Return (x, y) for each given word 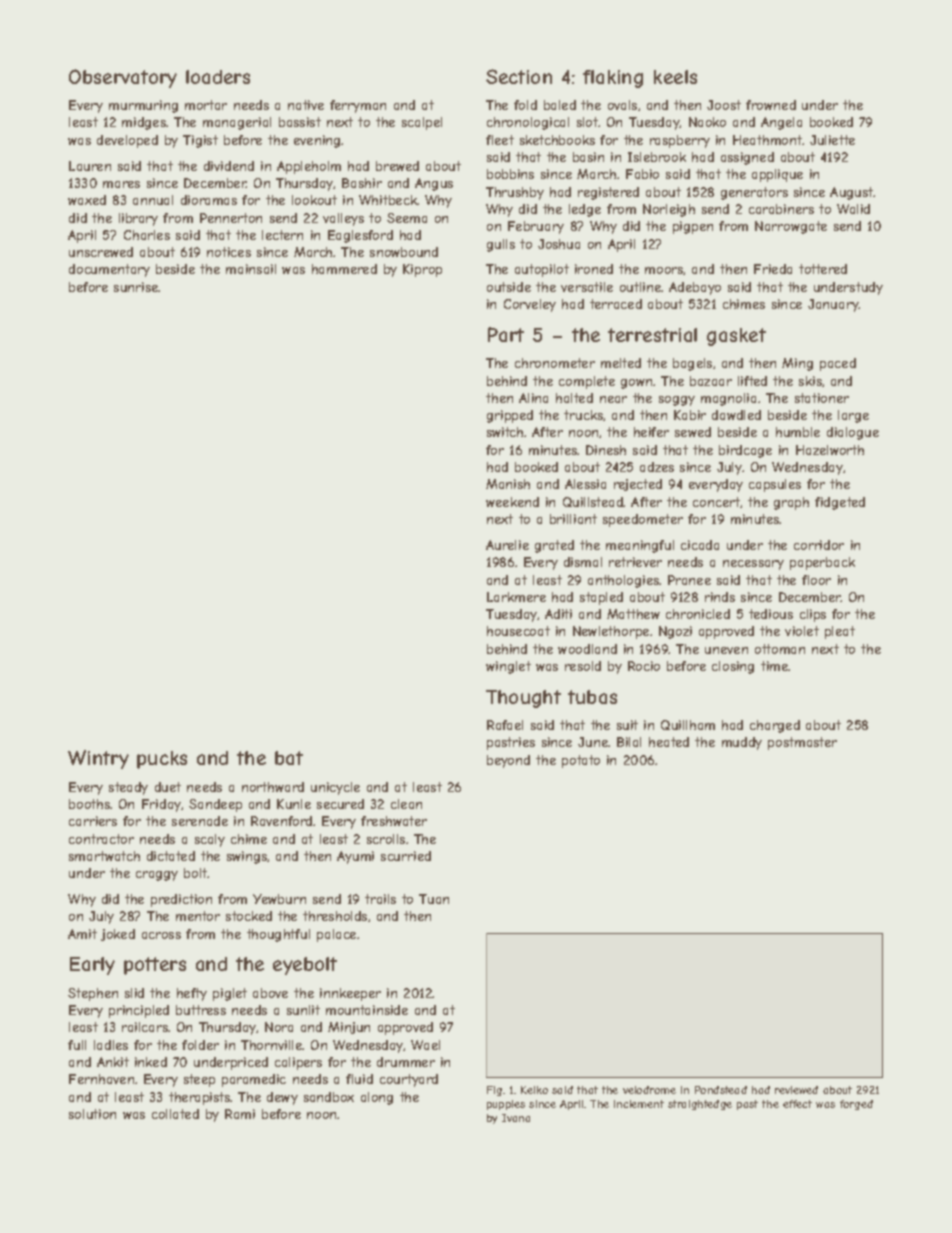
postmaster (802, 743)
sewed (693, 432)
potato (581, 761)
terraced (616, 304)
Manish (508, 484)
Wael (425, 1045)
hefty (192, 994)
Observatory (123, 78)
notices (229, 252)
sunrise (136, 287)
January (833, 305)
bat (289, 758)
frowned (771, 105)
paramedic (254, 1080)
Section (519, 76)
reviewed (796, 1090)
